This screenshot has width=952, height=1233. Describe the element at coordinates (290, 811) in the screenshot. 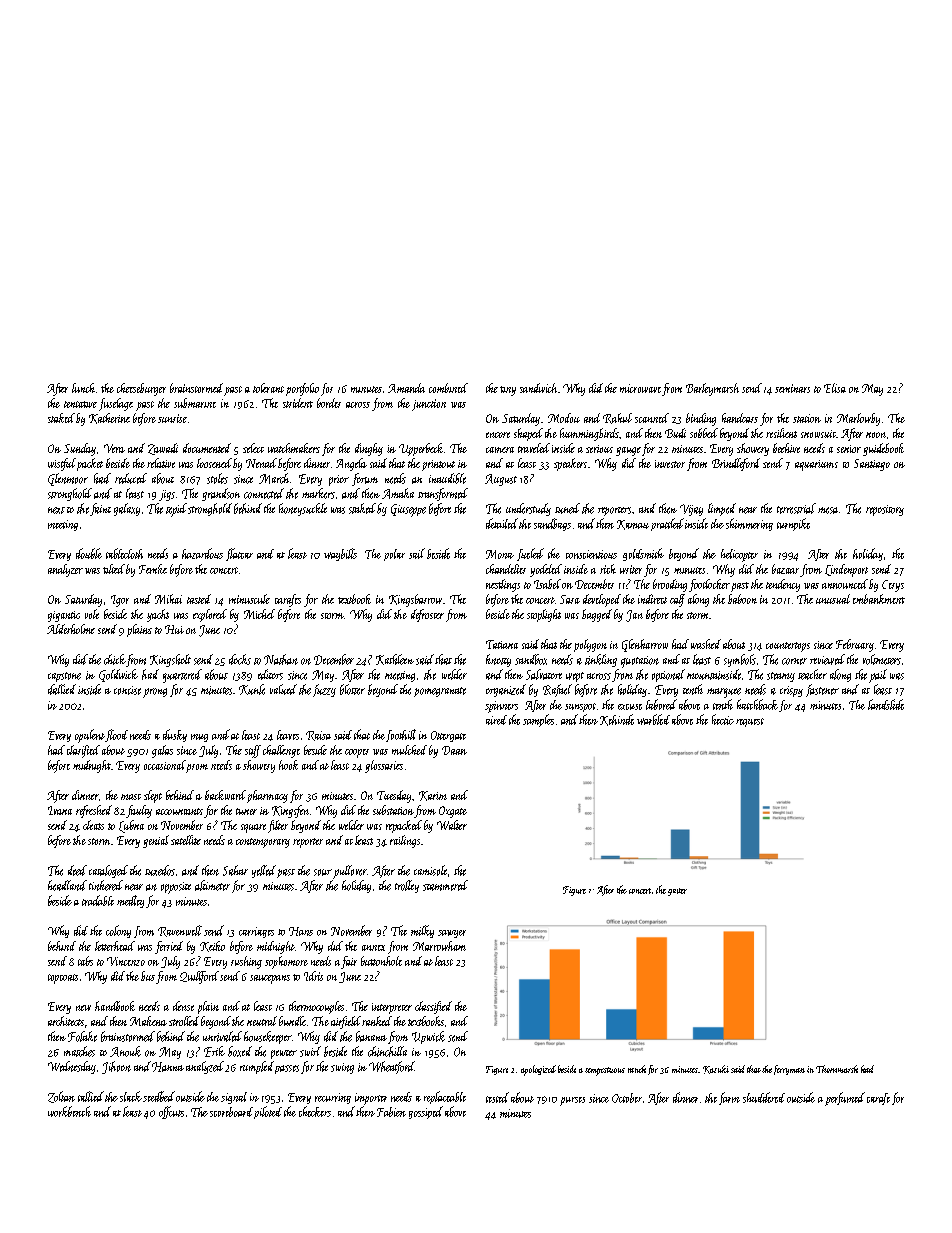

I see `Kingsfen` at that location.
